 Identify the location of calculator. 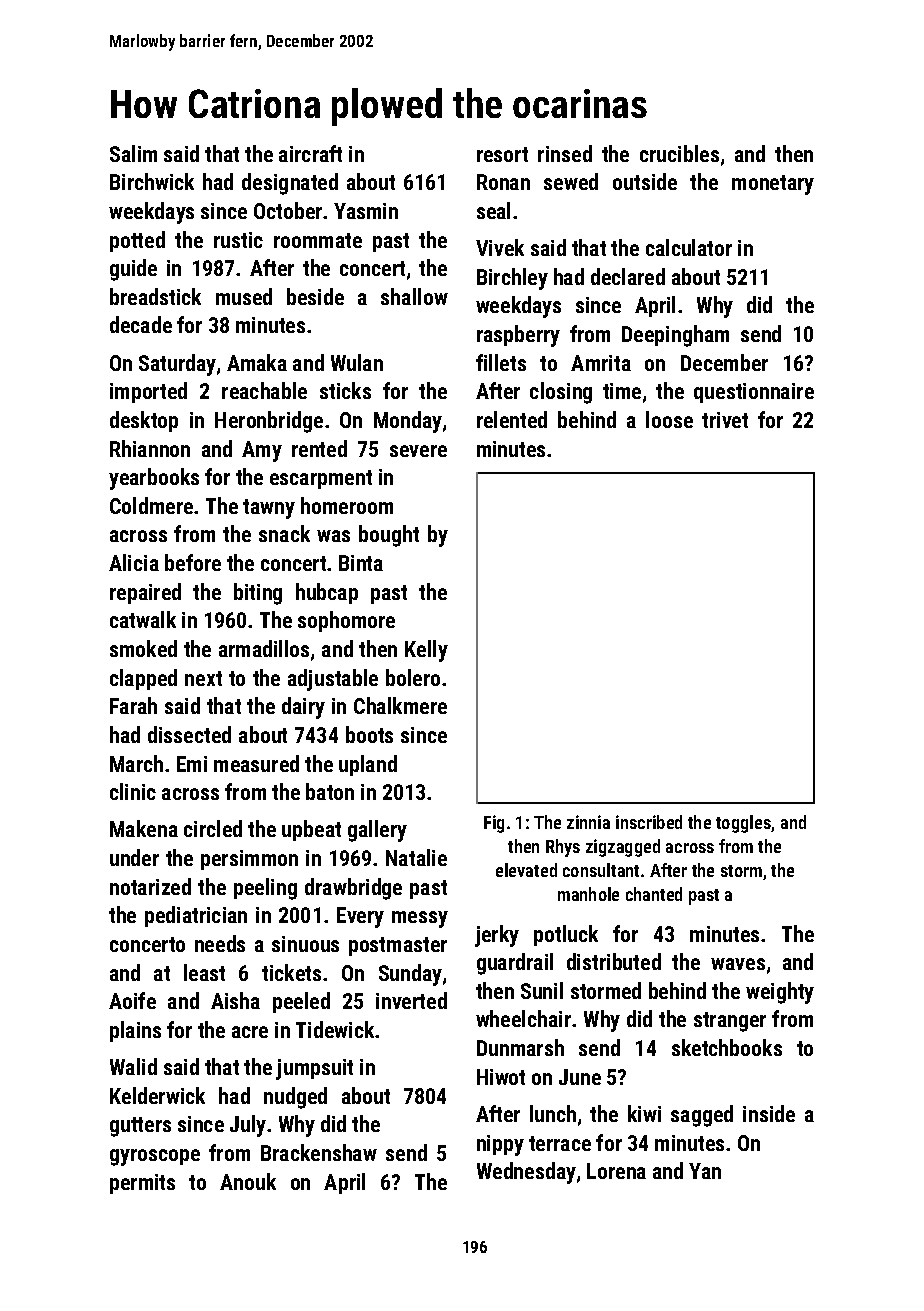
(689, 247).
